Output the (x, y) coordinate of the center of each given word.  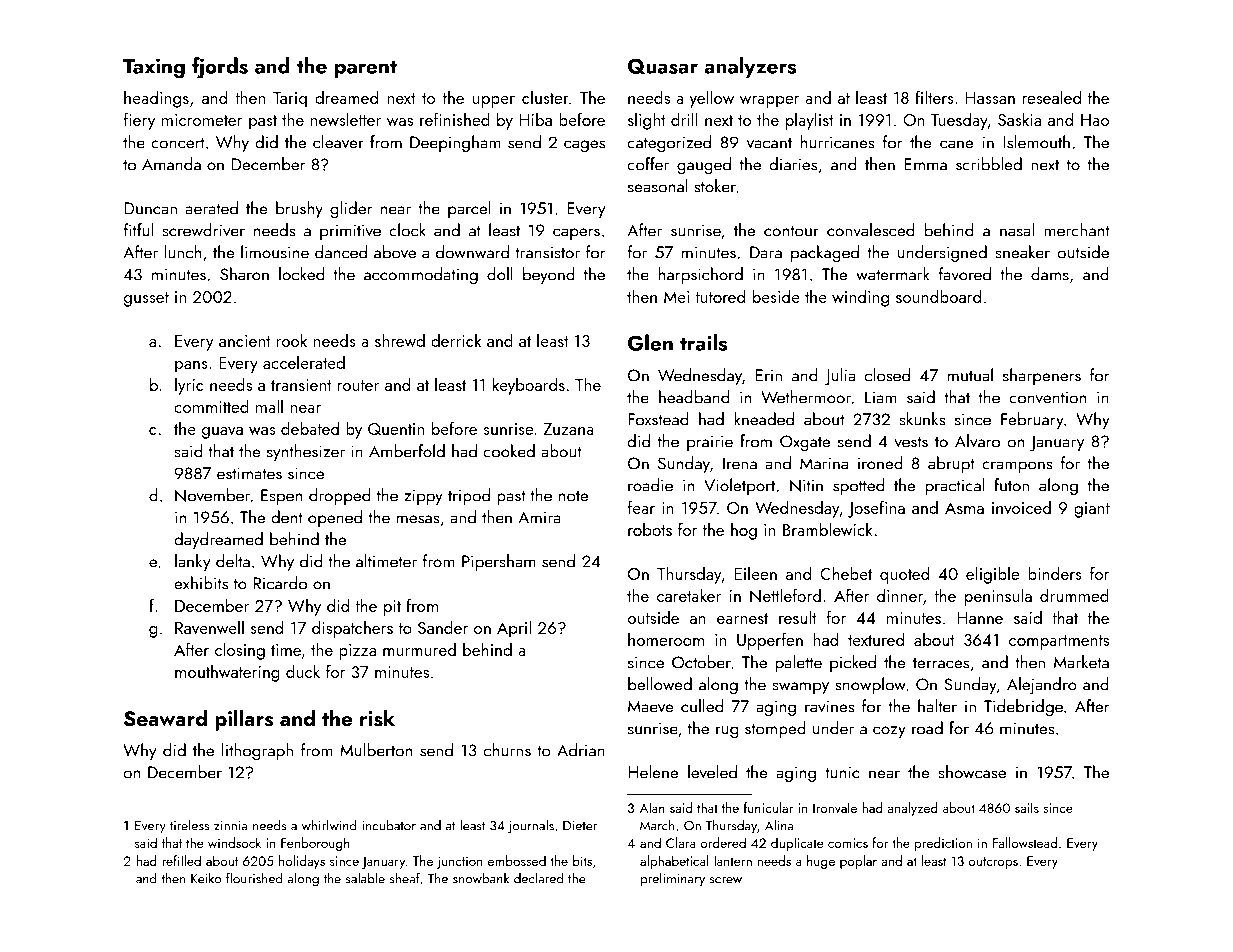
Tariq (290, 100)
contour (791, 231)
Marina (824, 463)
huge (821, 862)
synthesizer (306, 453)
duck (303, 671)
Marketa (1081, 662)
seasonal (658, 186)
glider (351, 209)
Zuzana (568, 429)
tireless (189, 825)
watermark (893, 274)
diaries (793, 164)
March (657, 825)
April (514, 629)
